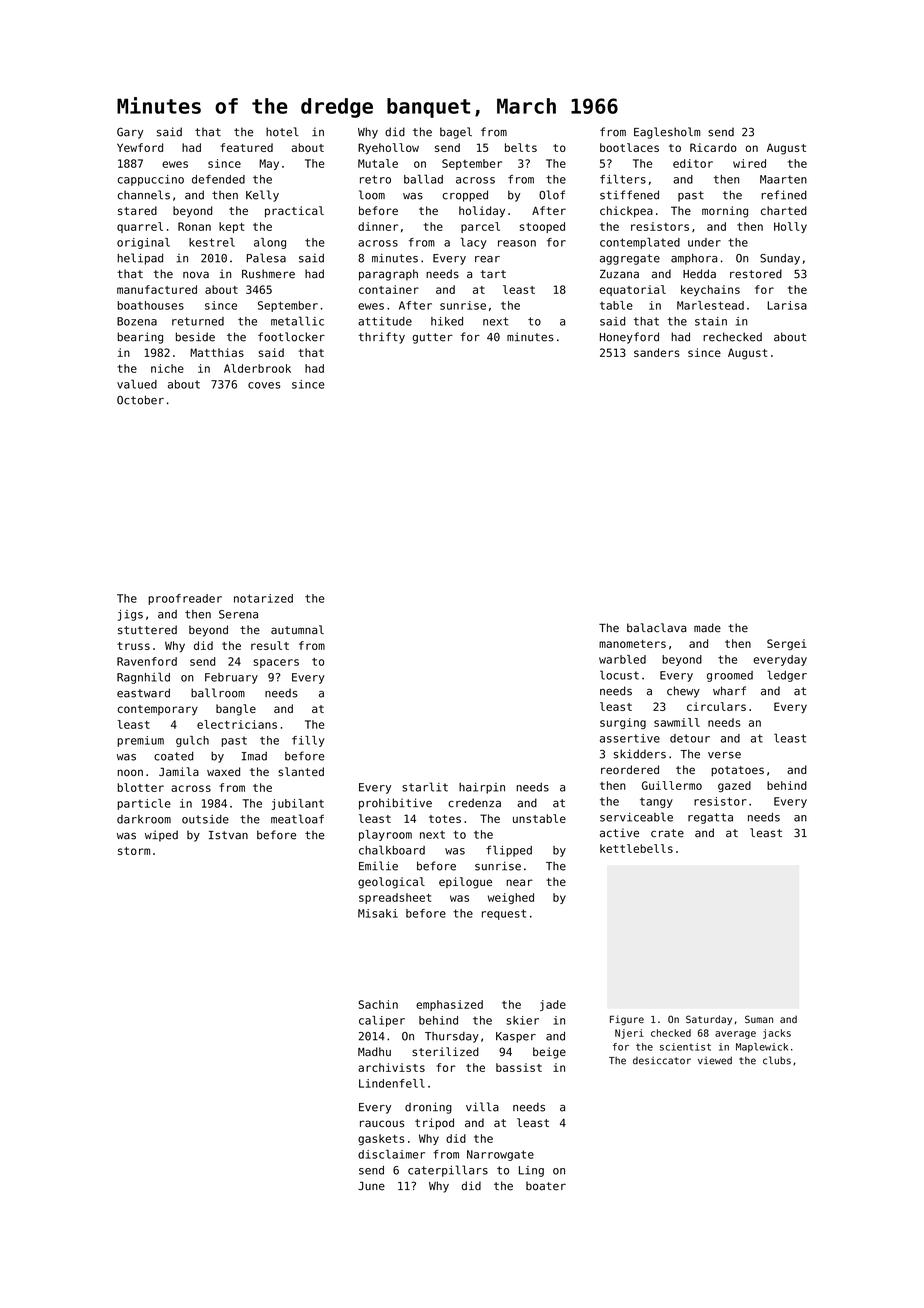 This screenshot has width=924, height=1308. I want to click on Larisa, so click(787, 305).
